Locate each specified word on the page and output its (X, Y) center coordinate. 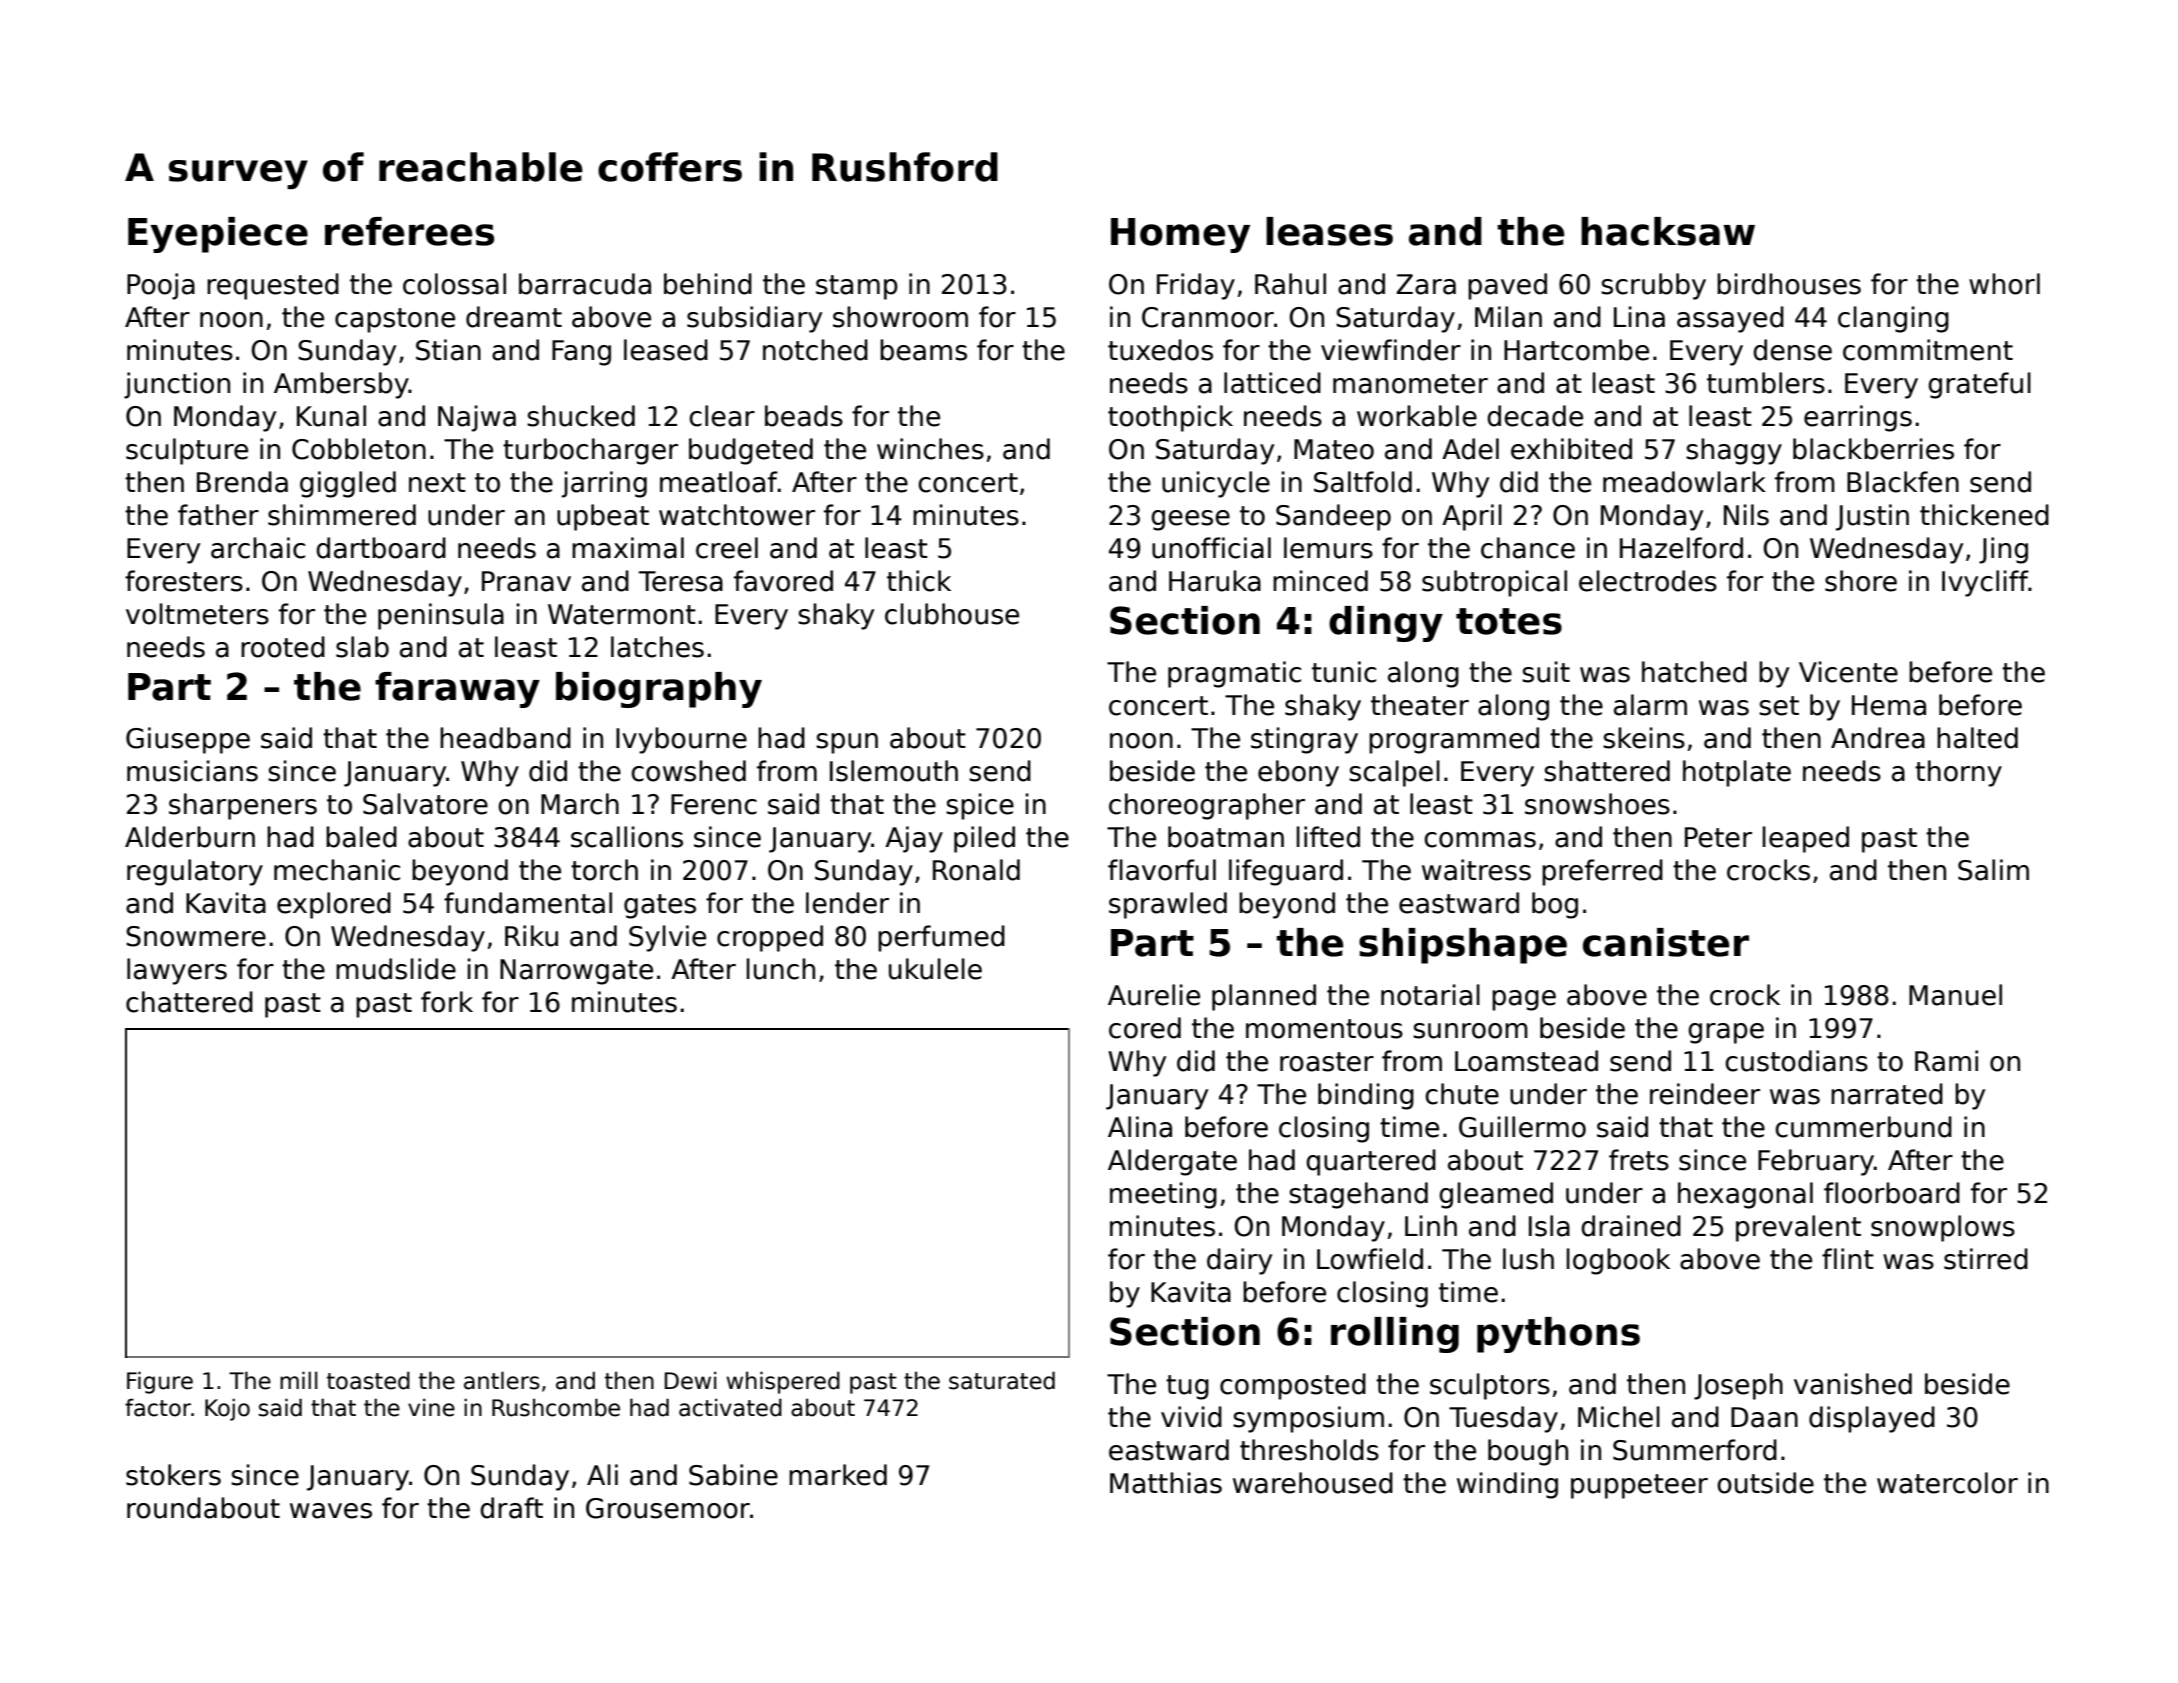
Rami (1946, 1061)
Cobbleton (359, 449)
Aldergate (1172, 1162)
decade (1535, 416)
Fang (581, 353)
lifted (1328, 837)
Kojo (227, 1409)
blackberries (1873, 449)
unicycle (1216, 484)
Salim (1993, 870)
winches (930, 449)
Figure (160, 1382)
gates (660, 906)
